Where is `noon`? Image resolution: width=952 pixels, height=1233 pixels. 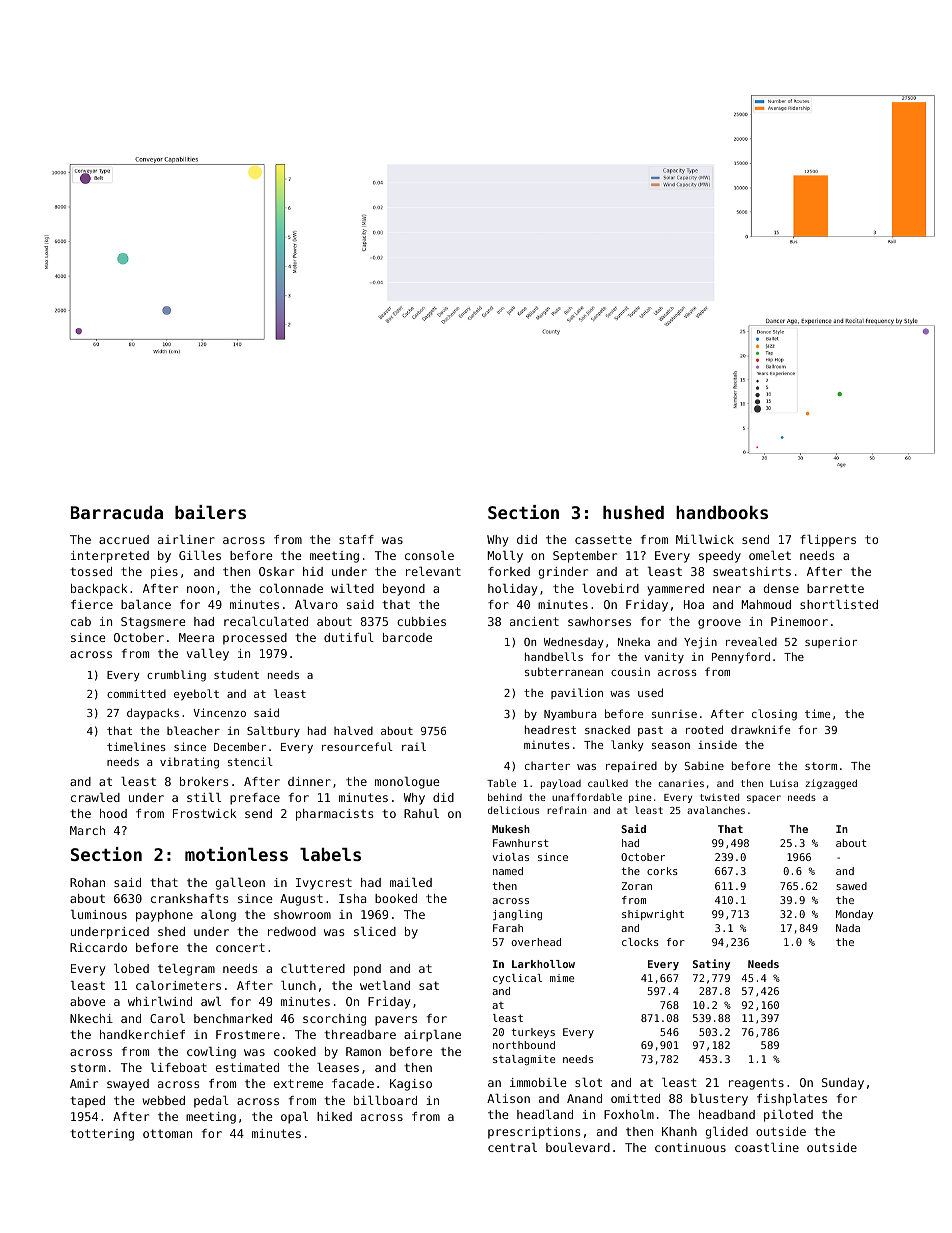 noon is located at coordinates (200, 589).
